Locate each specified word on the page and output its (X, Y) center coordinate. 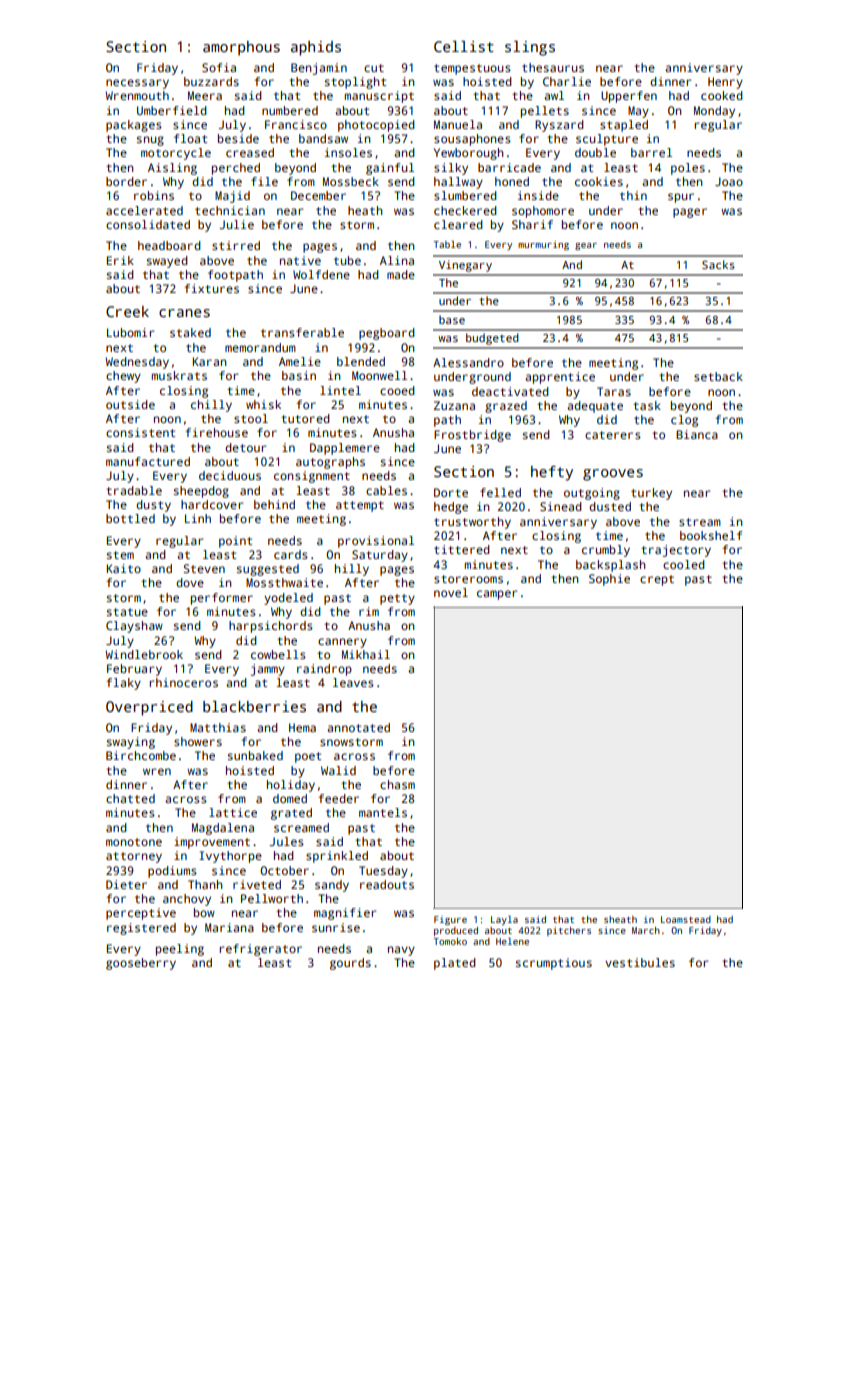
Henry (725, 83)
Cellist (464, 46)
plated (455, 964)
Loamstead (686, 919)
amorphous (241, 48)
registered (141, 929)
